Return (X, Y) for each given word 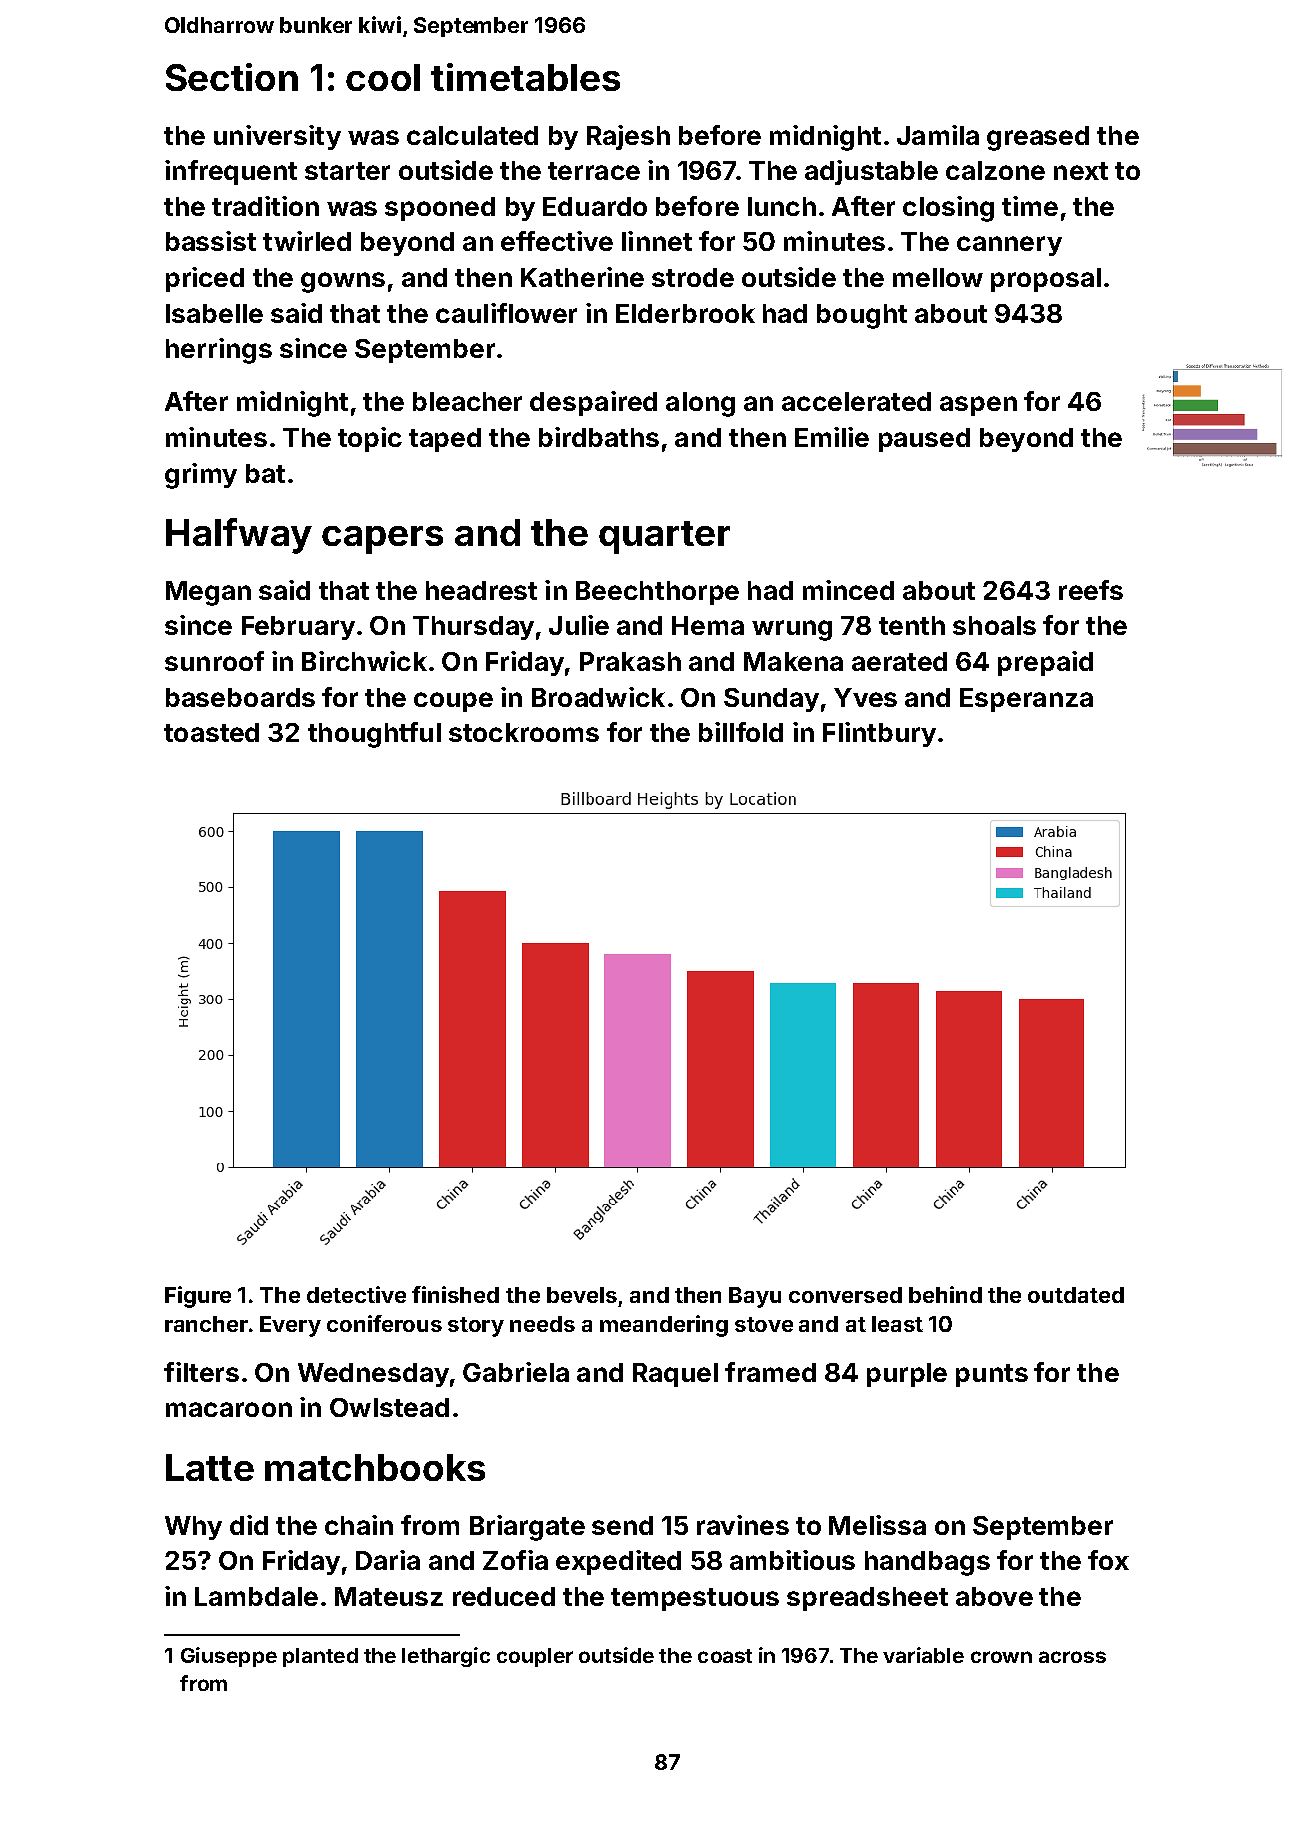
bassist (211, 241)
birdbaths (599, 437)
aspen (978, 406)
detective (356, 1294)
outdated (1076, 1295)
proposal (1046, 280)
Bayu (755, 1297)
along (700, 404)
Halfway (239, 536)
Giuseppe (229, 1657)
